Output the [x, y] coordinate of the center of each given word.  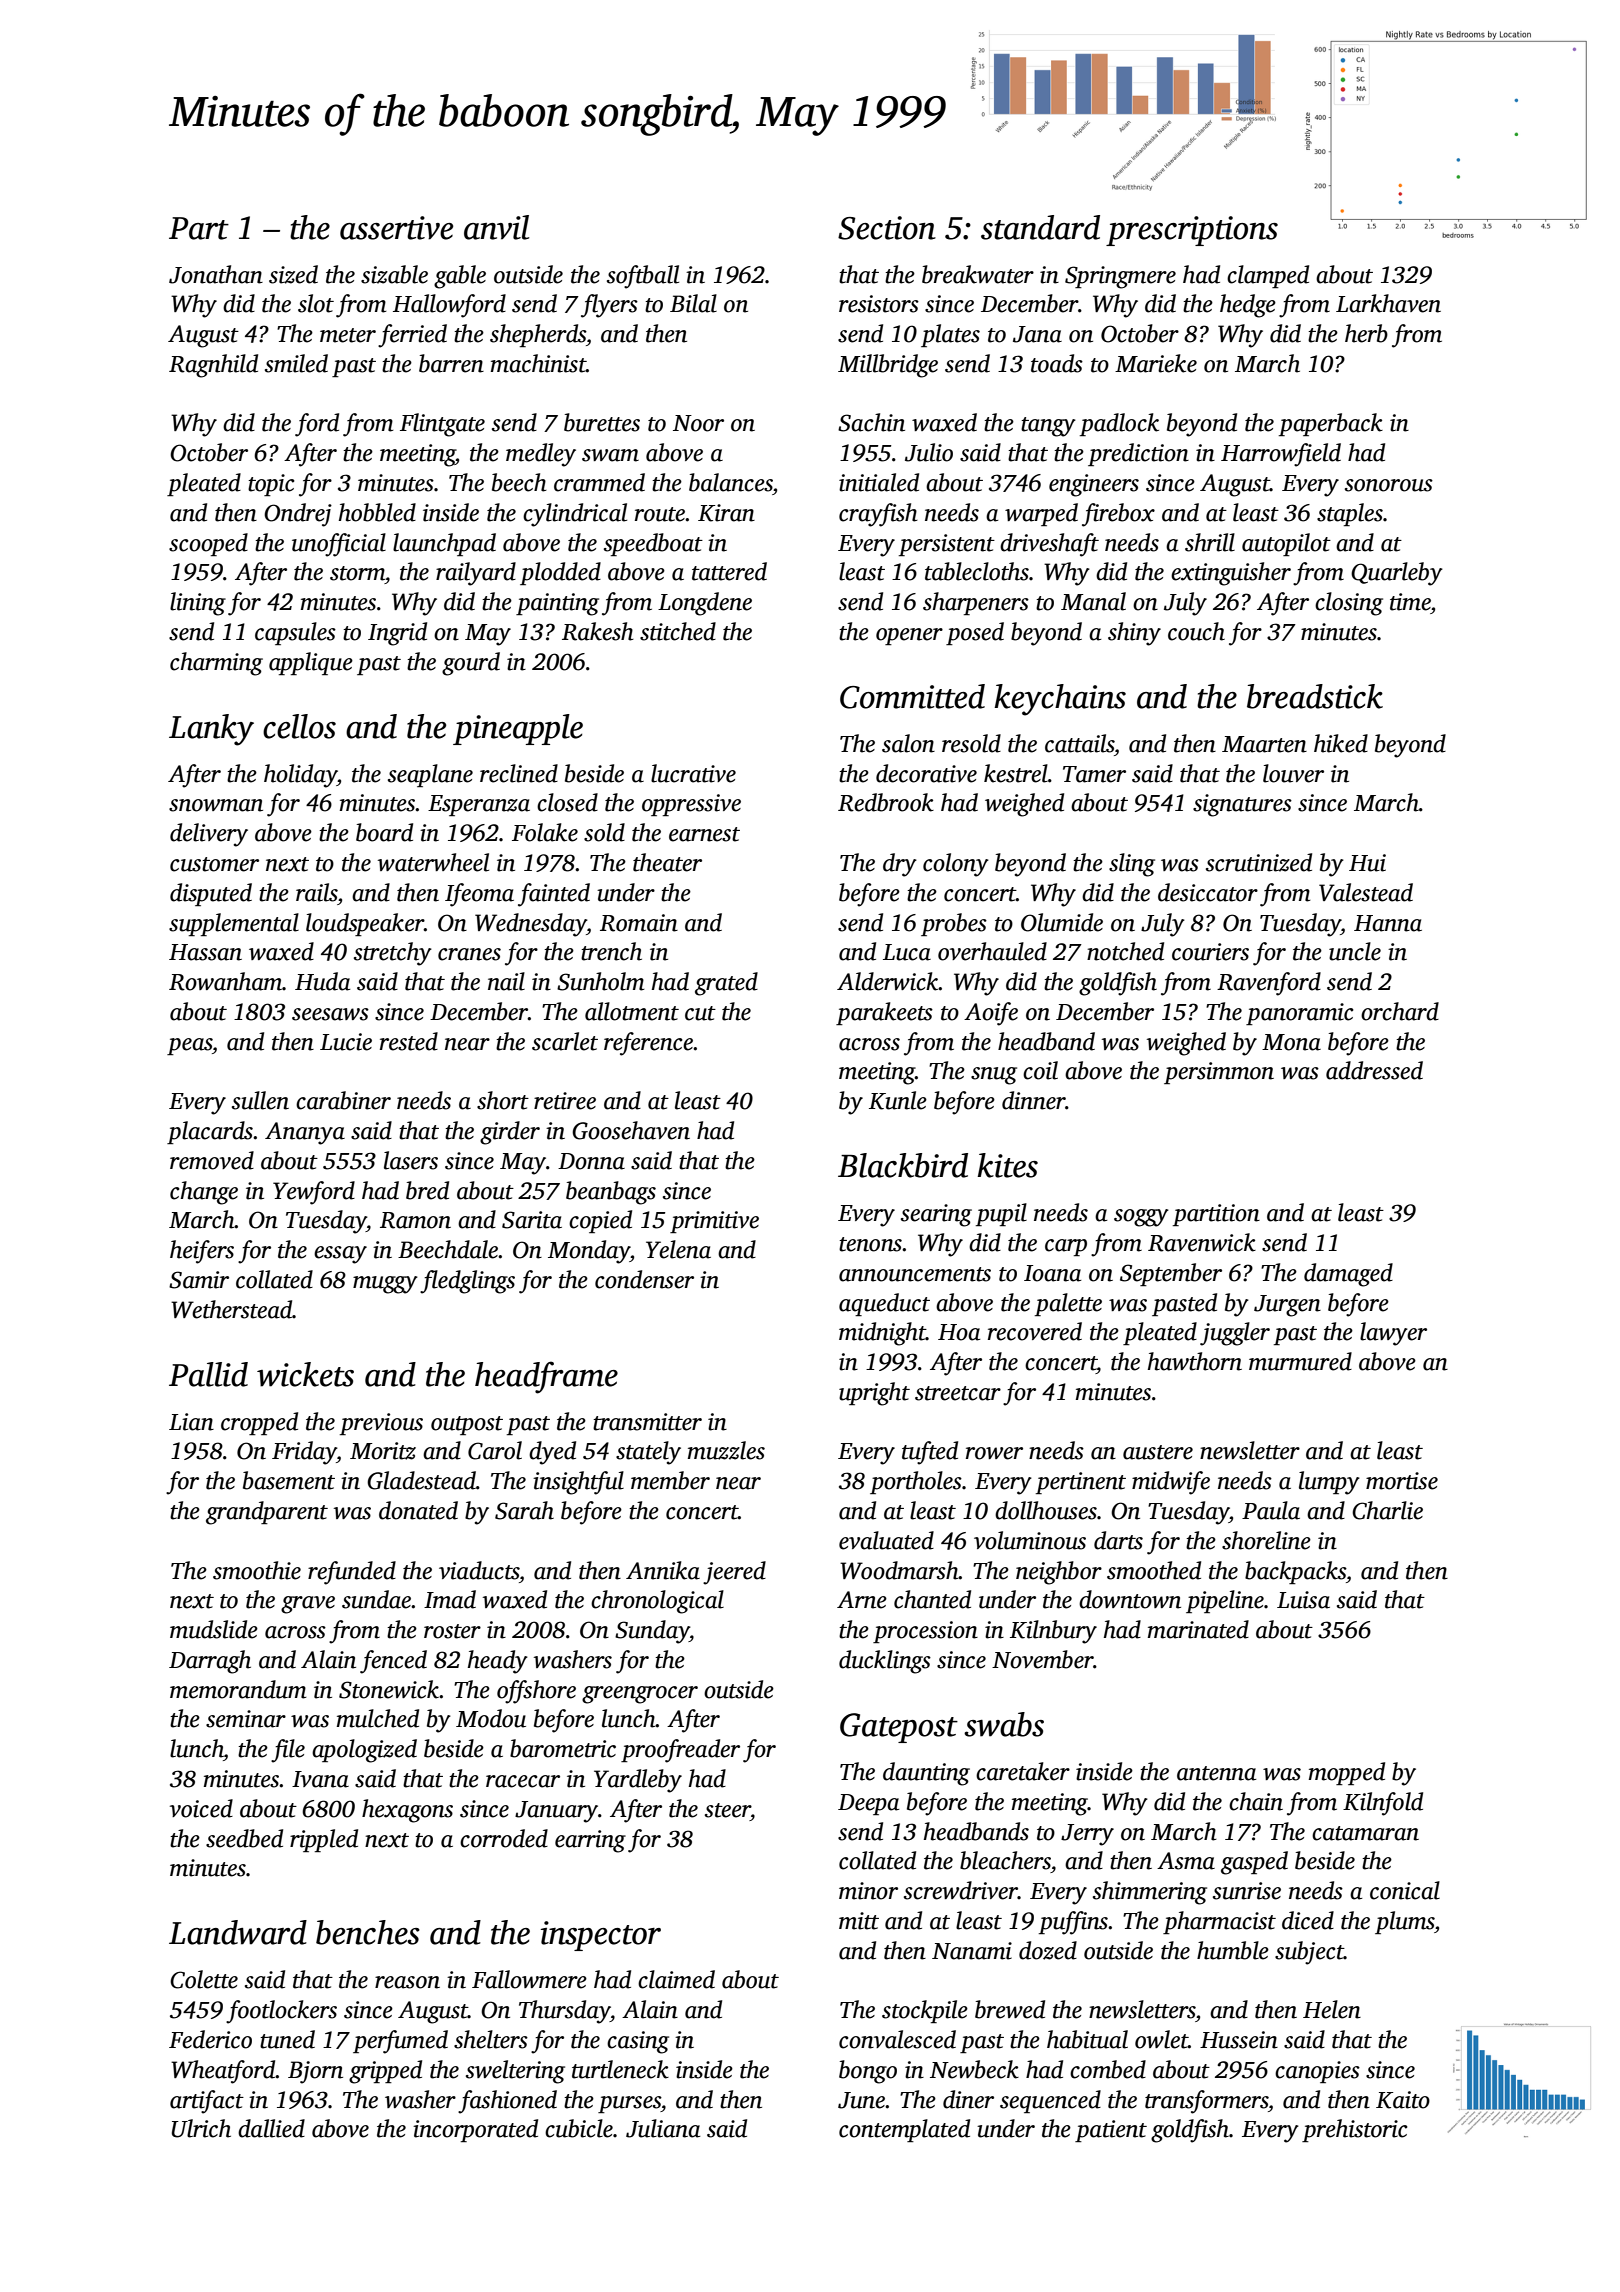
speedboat [653, 544]
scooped [208, 544]
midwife [1171, 1483]
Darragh [210, 1662]
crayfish [878, 515]
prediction [1138, 454]
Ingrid [397, 634]
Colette [204, 1979]
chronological [657, 1602]
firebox [1118, 515]
